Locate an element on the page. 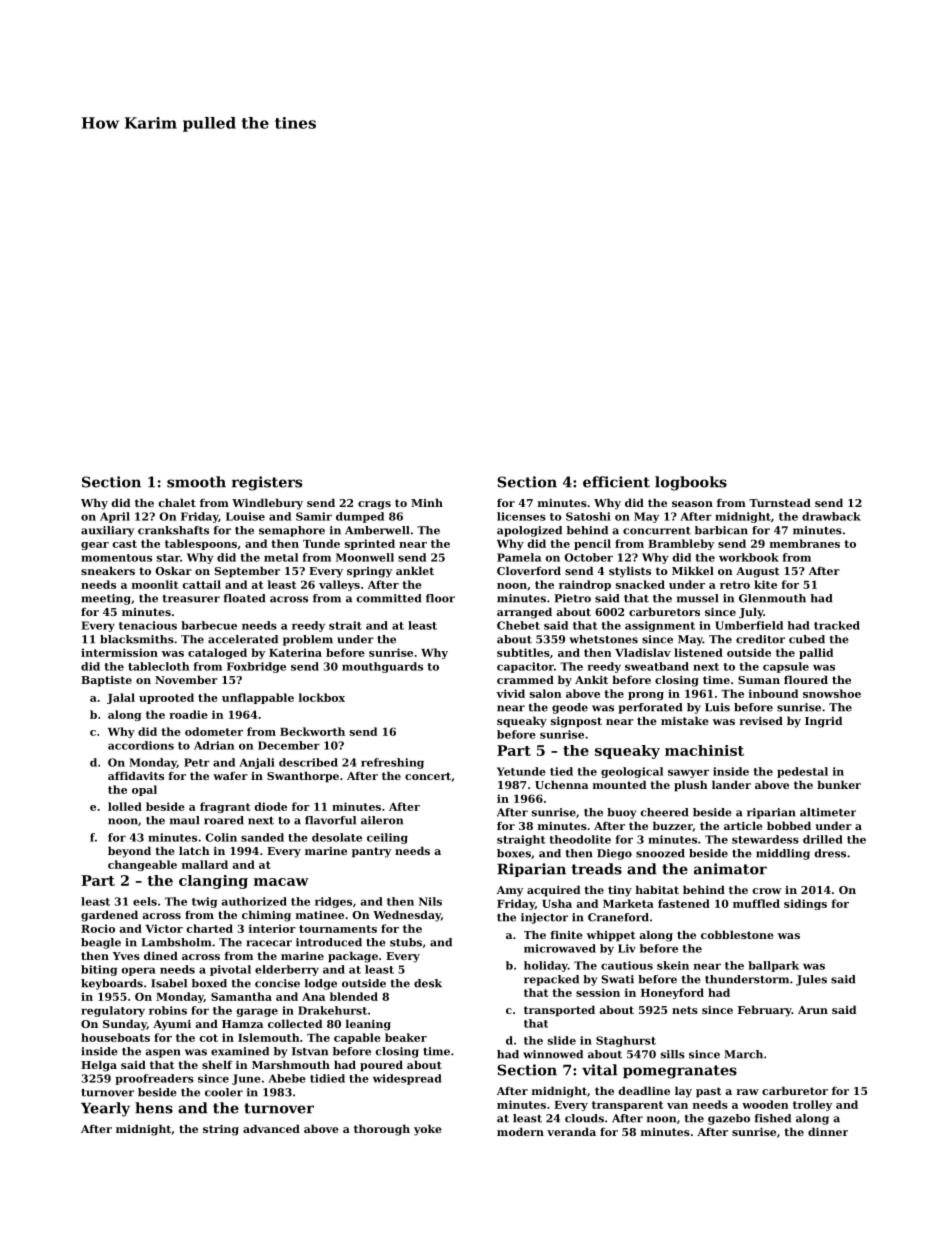 Image resolution: width=952 pixels, height=1233 pixels. skein is located at coordinates (673, 965).
